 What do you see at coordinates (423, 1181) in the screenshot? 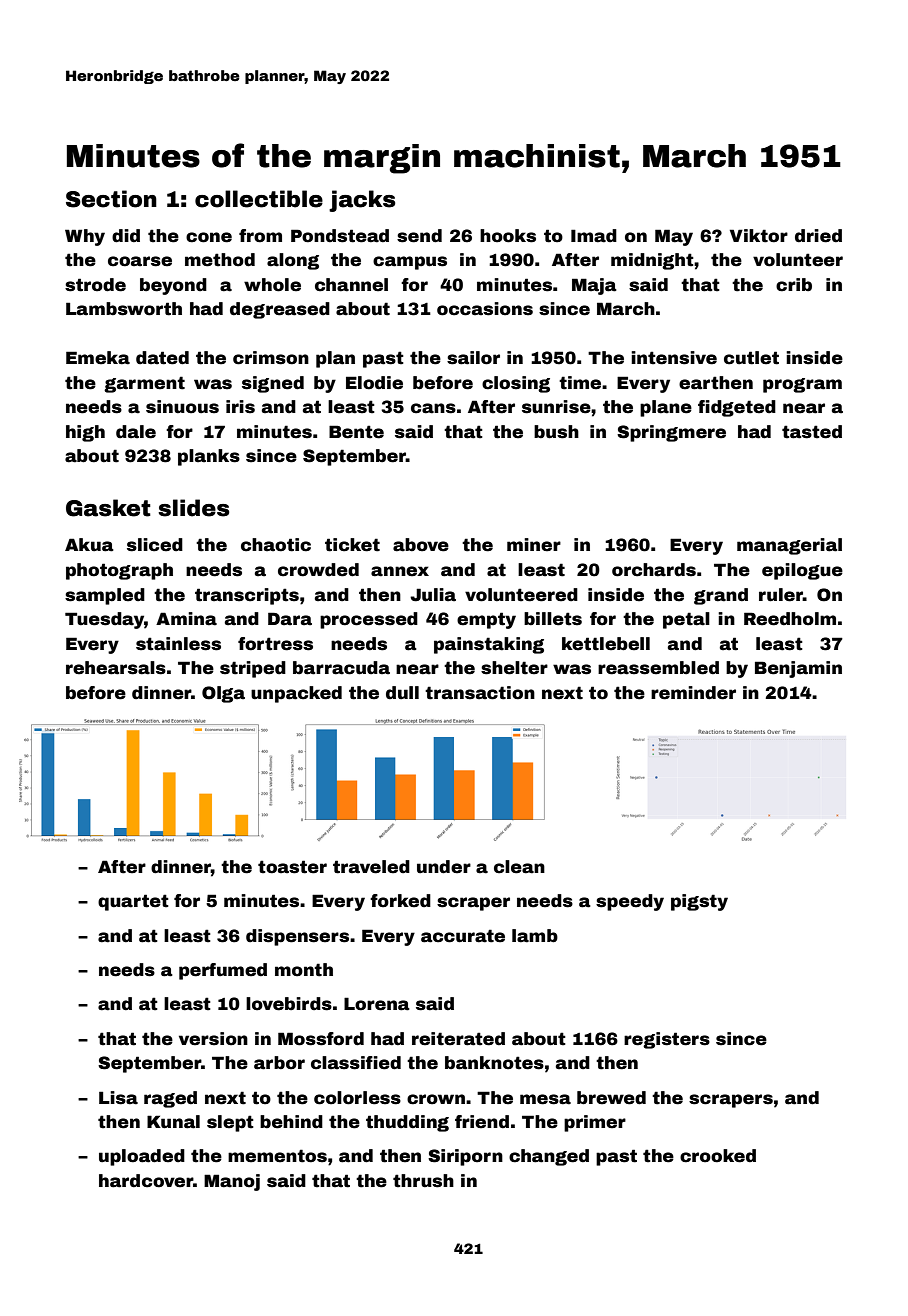
I see `thrush` at bounding box center [423, 1181].
